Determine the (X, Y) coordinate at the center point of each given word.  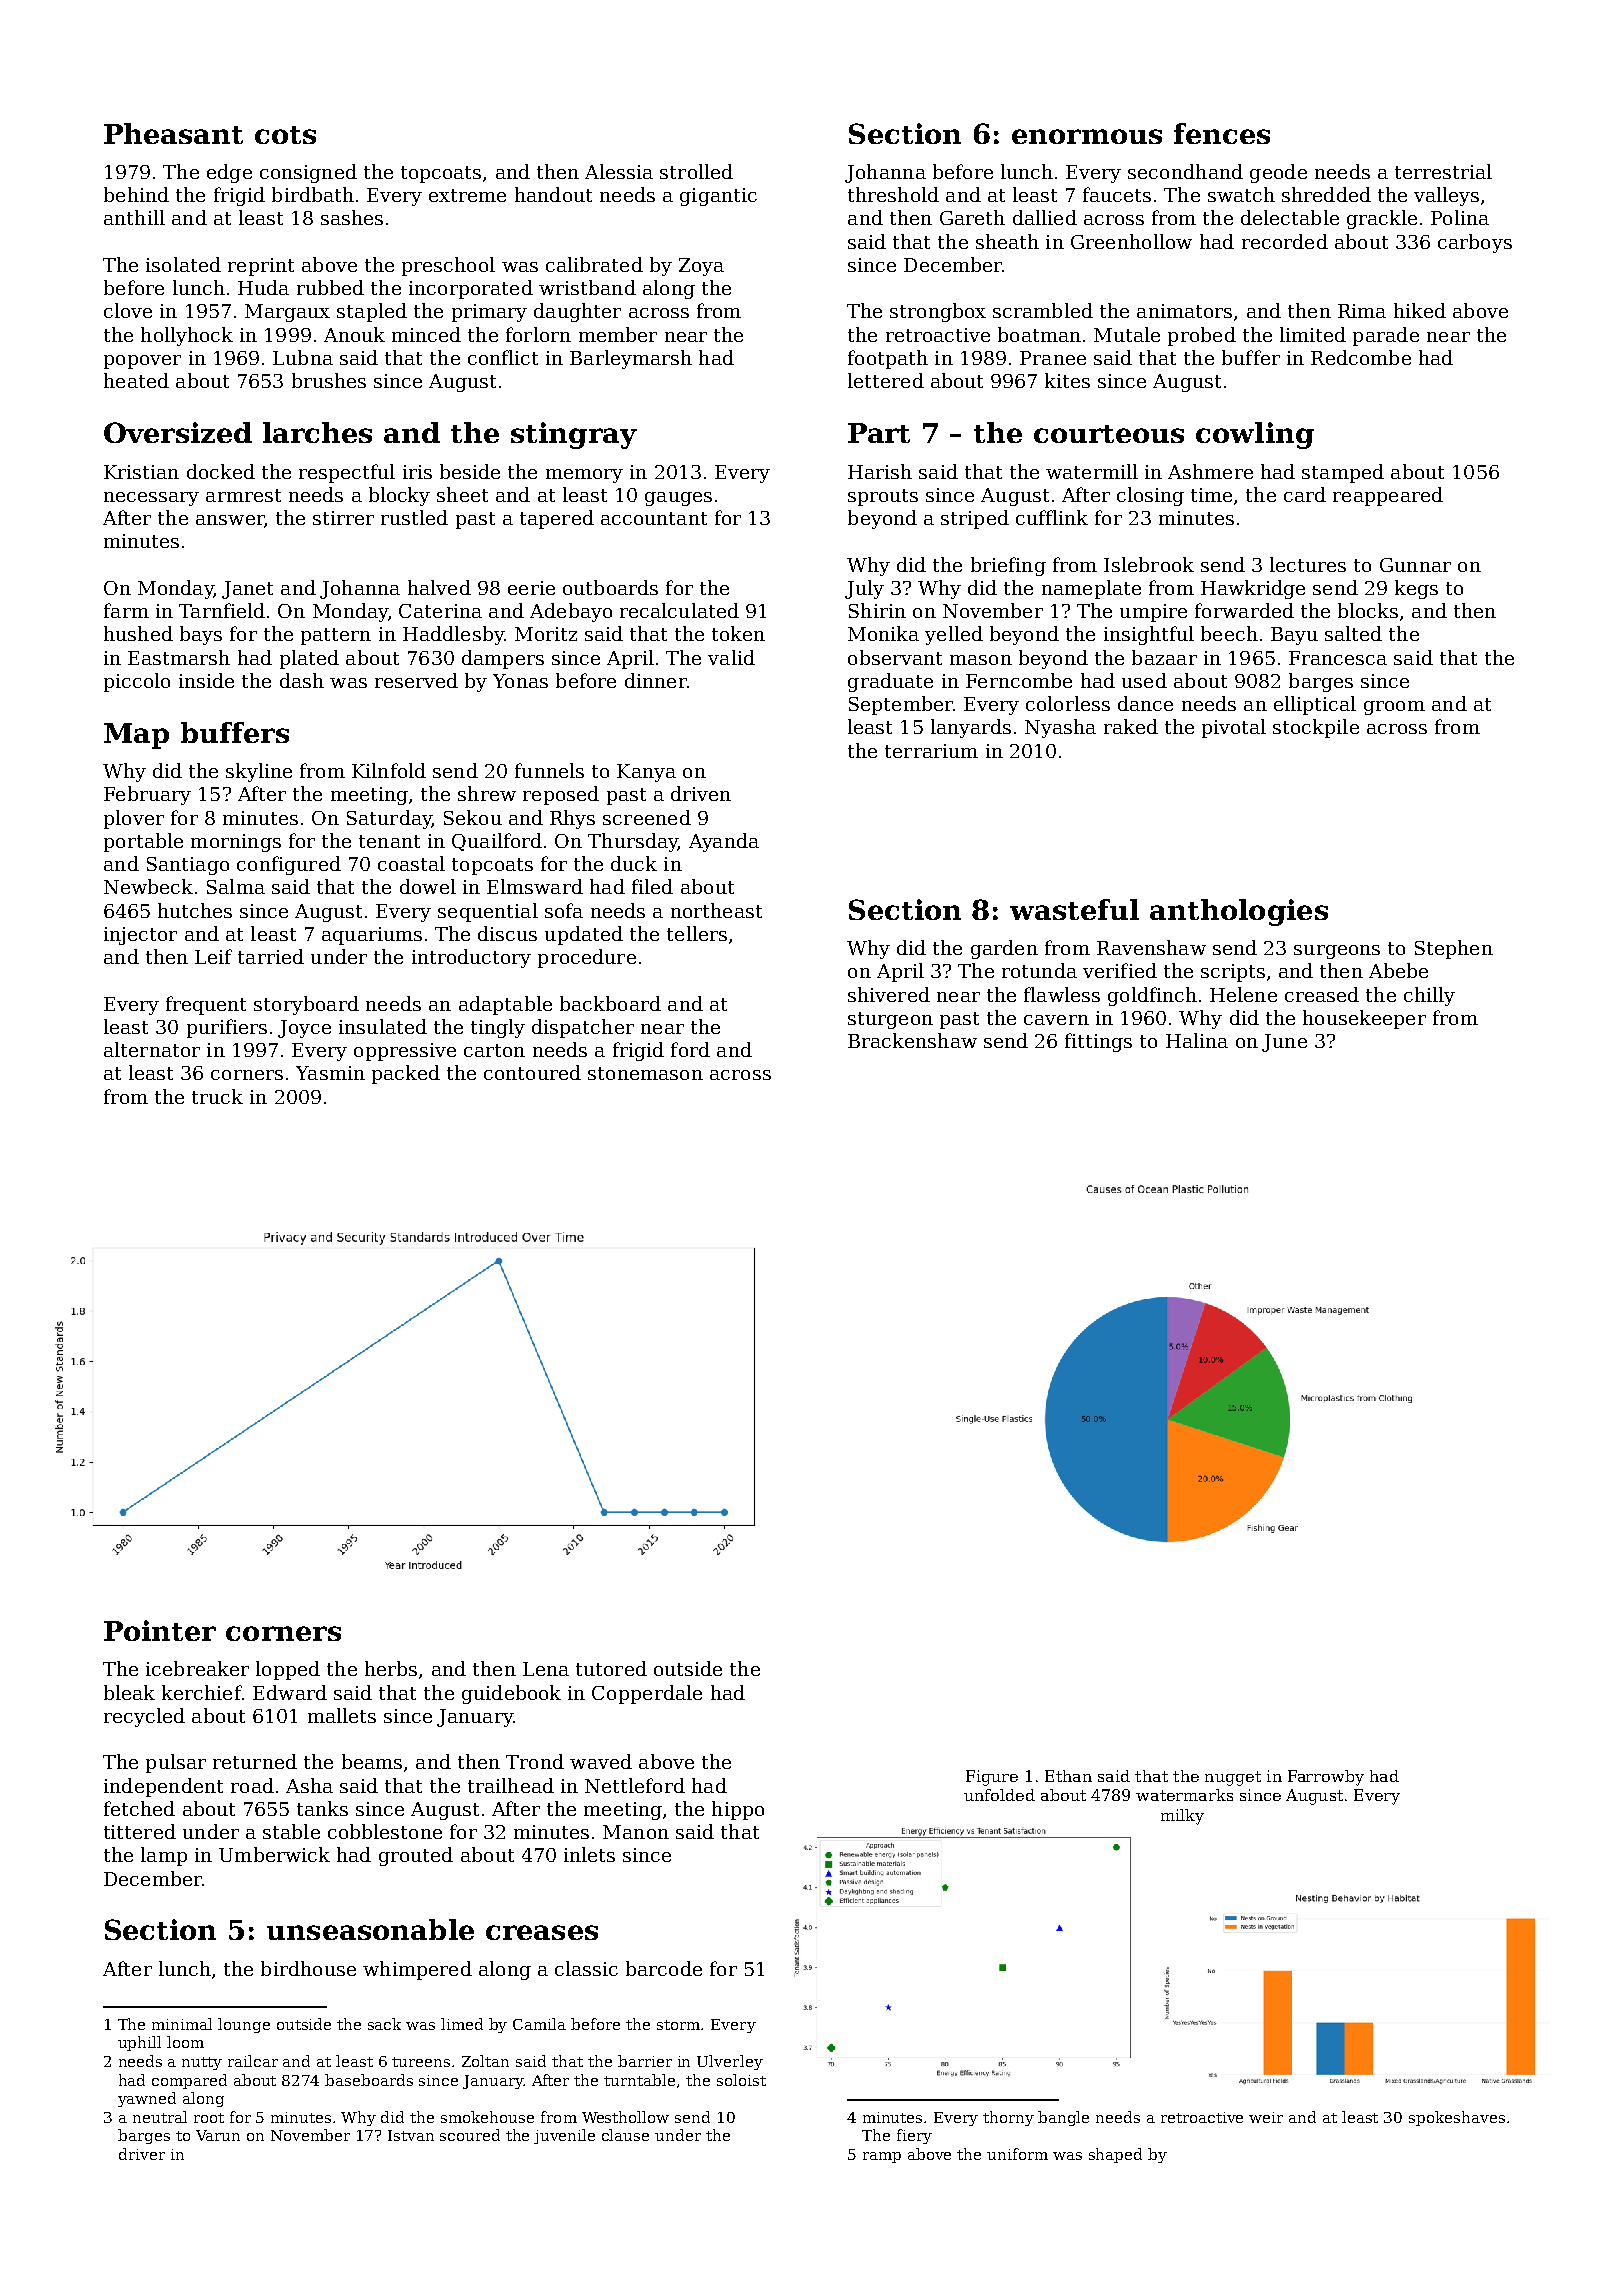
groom (1394, 708)
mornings (236, 843)
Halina (1197, 1040)
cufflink (1052, 517)
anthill (134, 217)
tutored (611, 1668)
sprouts (883, 497)
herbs (391, 1668)
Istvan (411, 2135)
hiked (1420, 310)
